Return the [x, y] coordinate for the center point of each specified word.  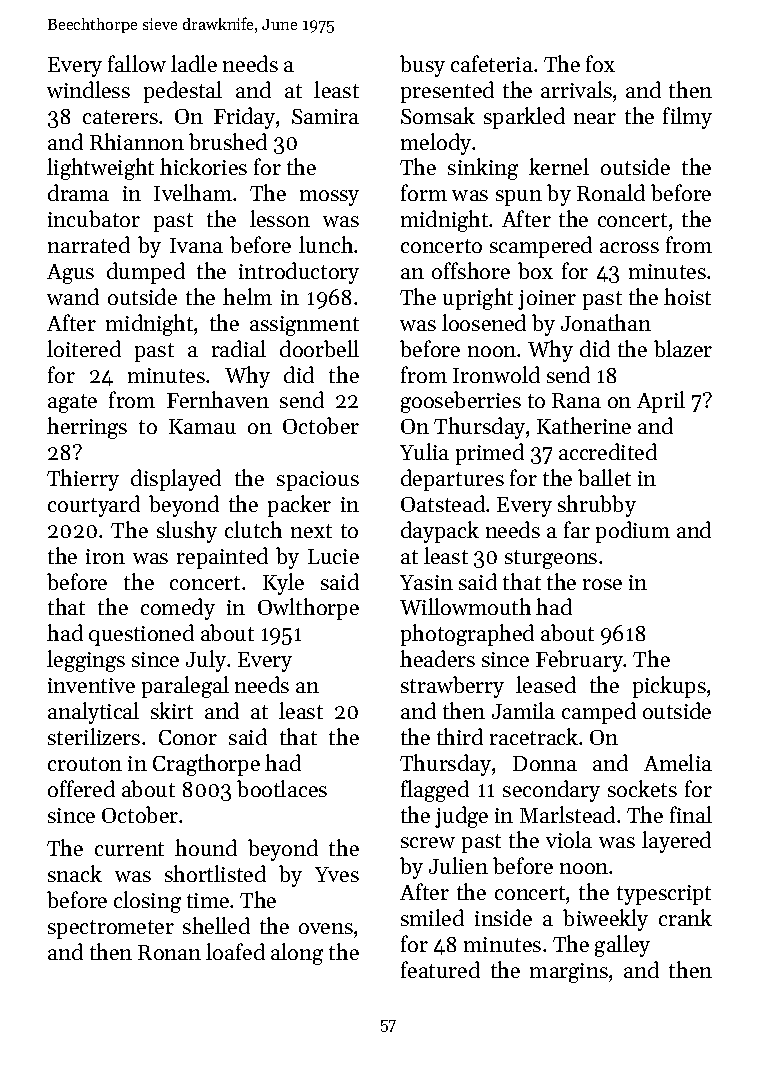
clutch [253, 529]
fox [600, 63]
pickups [669, 687]
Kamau [202, 426]
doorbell [319, 348]
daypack [440, 532]
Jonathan [606, 322]
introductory [299, 273]
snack [75, 873]
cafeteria [492, 63]
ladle [194, 63]
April [661, 402]
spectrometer [111, 929]
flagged [435, 791]
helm [247, 296]
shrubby [597, 506]
